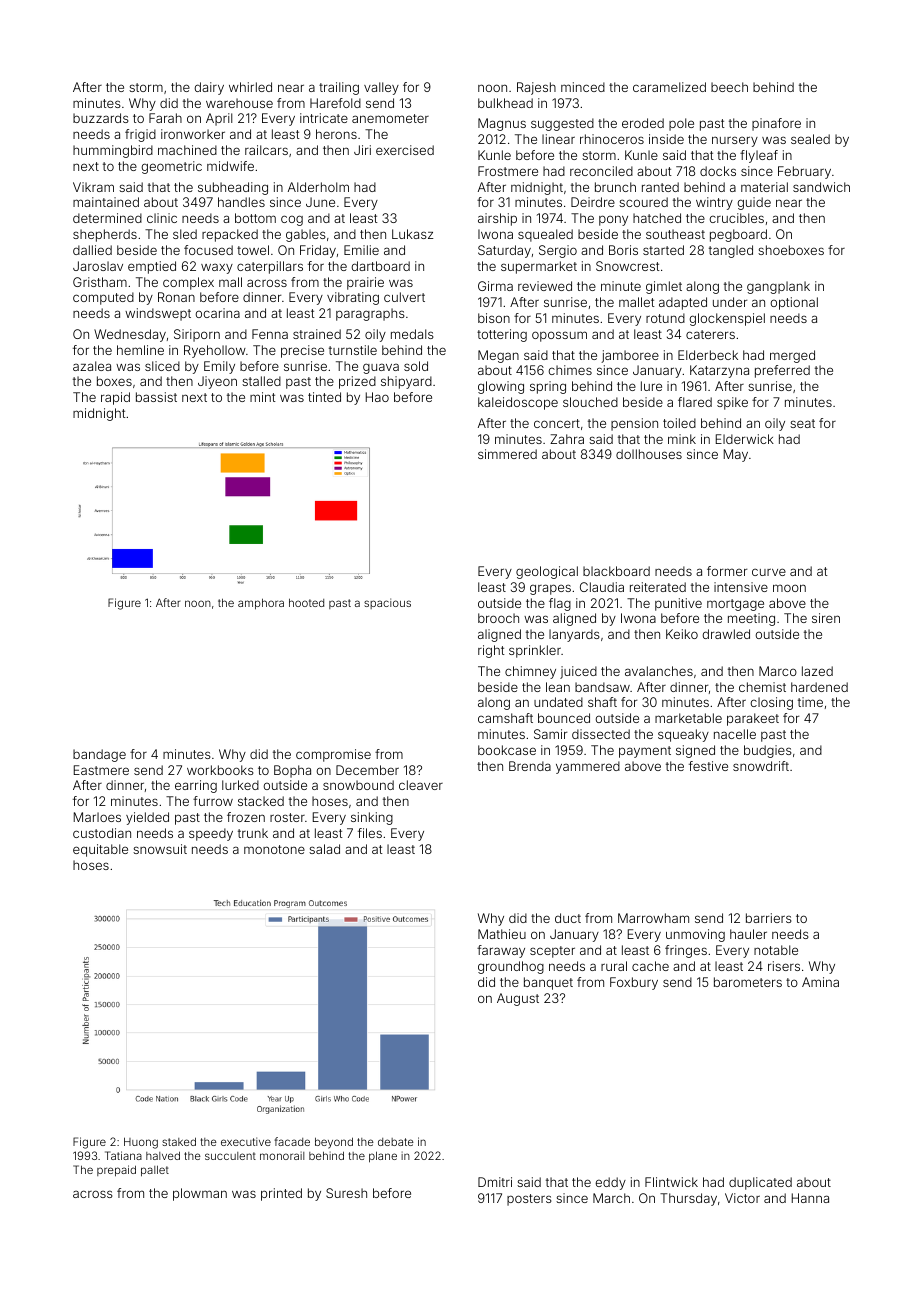  I want to click on custodian, so click(102, 833).
